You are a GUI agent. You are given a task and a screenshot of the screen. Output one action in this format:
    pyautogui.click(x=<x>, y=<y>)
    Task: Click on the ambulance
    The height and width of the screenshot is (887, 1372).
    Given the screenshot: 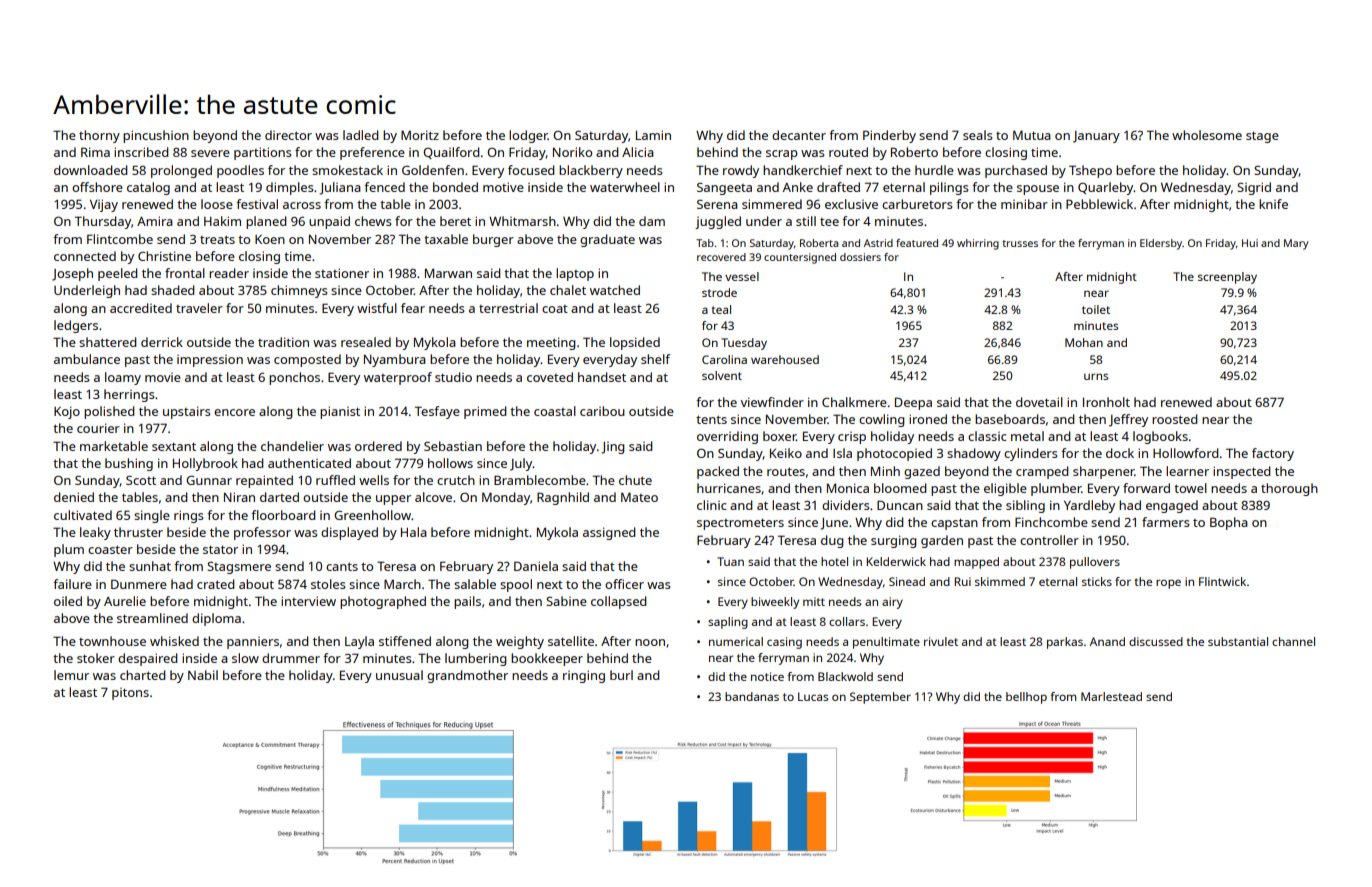 What is the action you would take?
    pyautogui.click(x=87, y=359)
